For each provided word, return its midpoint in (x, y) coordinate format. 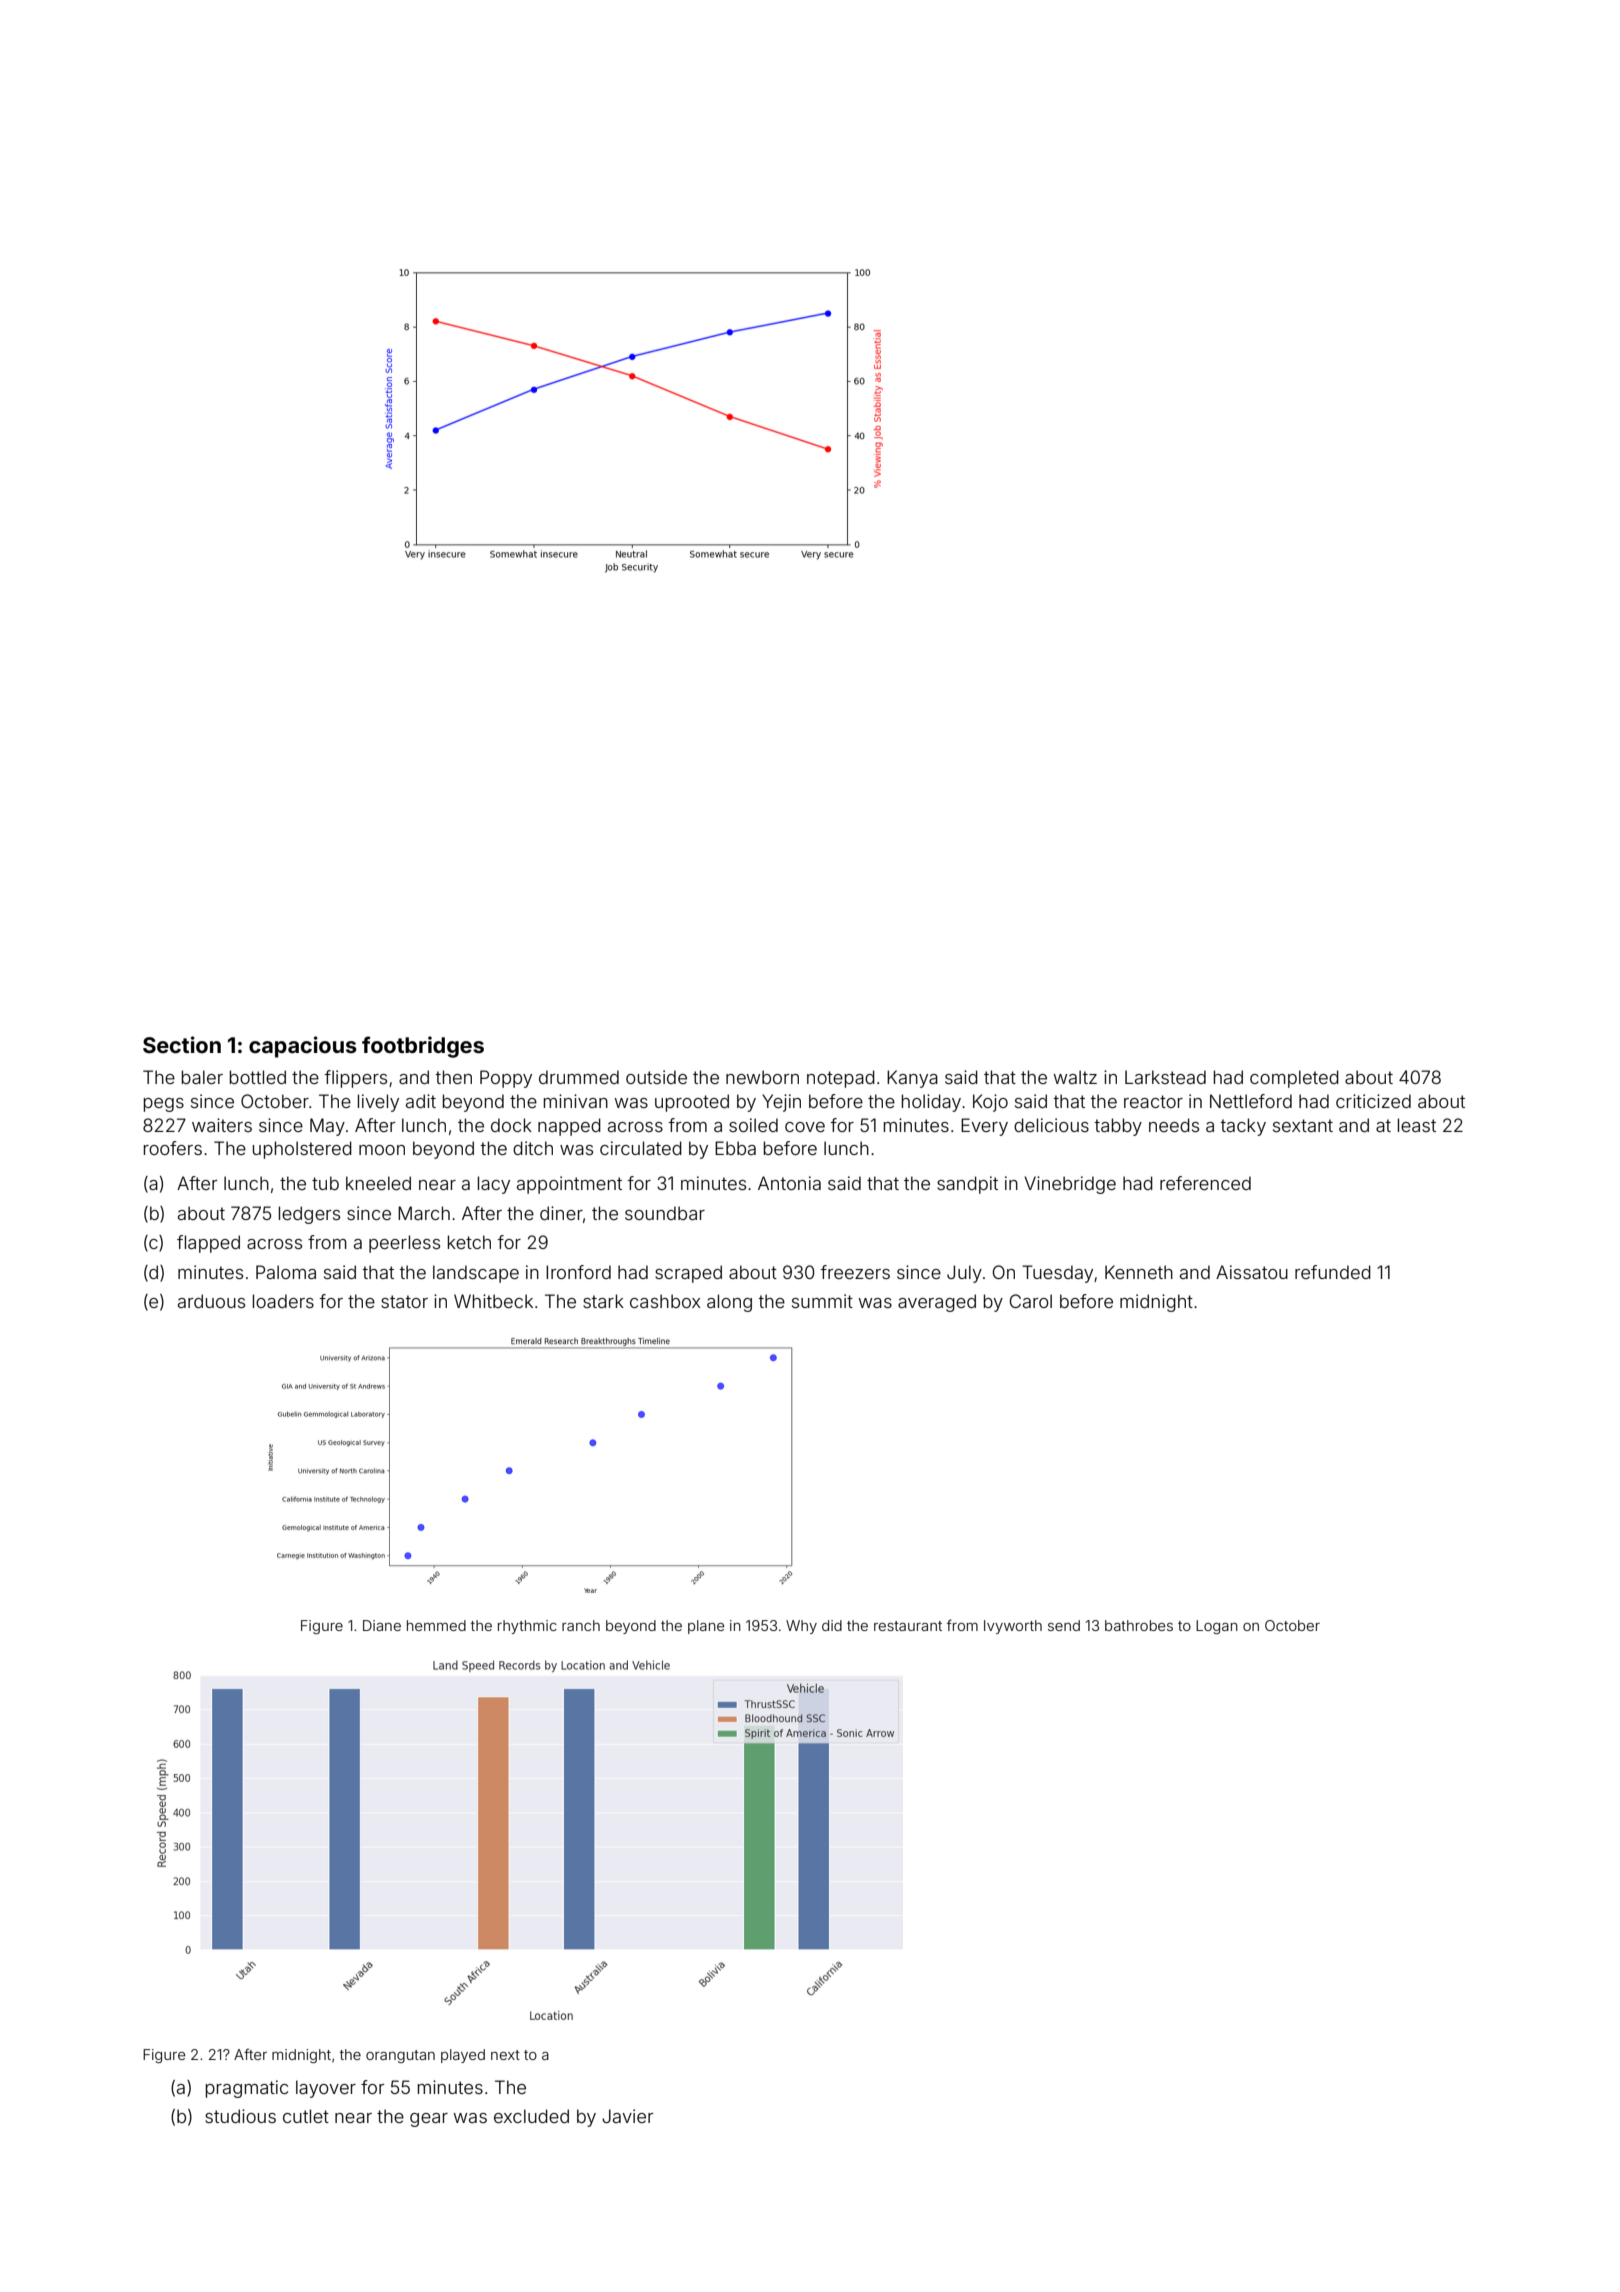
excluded (531, 2116)
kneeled (378, 1183)
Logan (1217, 1627)
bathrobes (1139, 1625)
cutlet (306, 2116)
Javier (628, 2116)
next (505, 2055)
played (463, 2056)
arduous (211, 1301)
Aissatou (1252, 1272)
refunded (1333, 1272)
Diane (382, 1625)
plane (706, 1627)
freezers (855, 1272)
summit (822, 1301)
